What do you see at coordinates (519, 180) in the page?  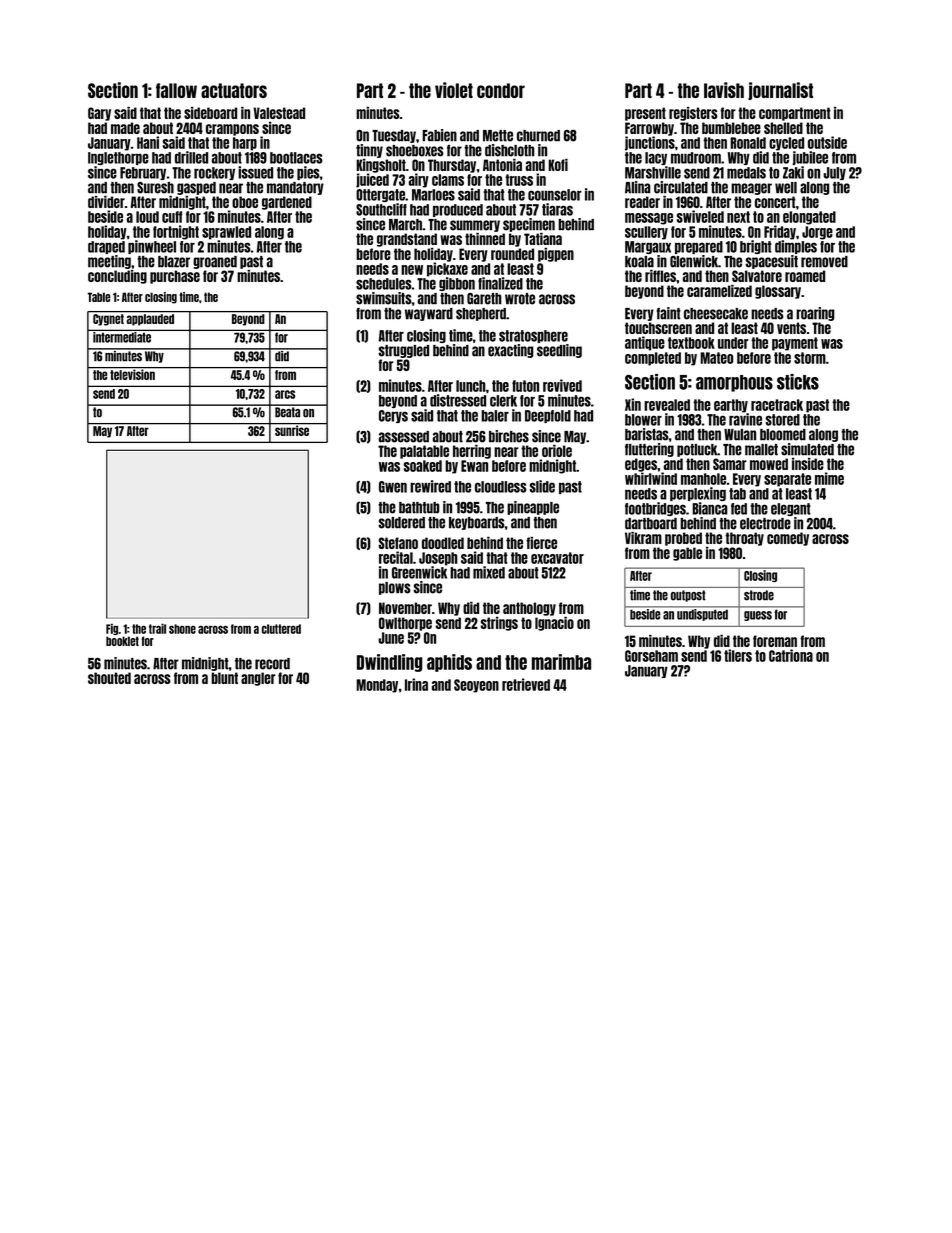 I see `truss` at bounding box center [519, 180].
